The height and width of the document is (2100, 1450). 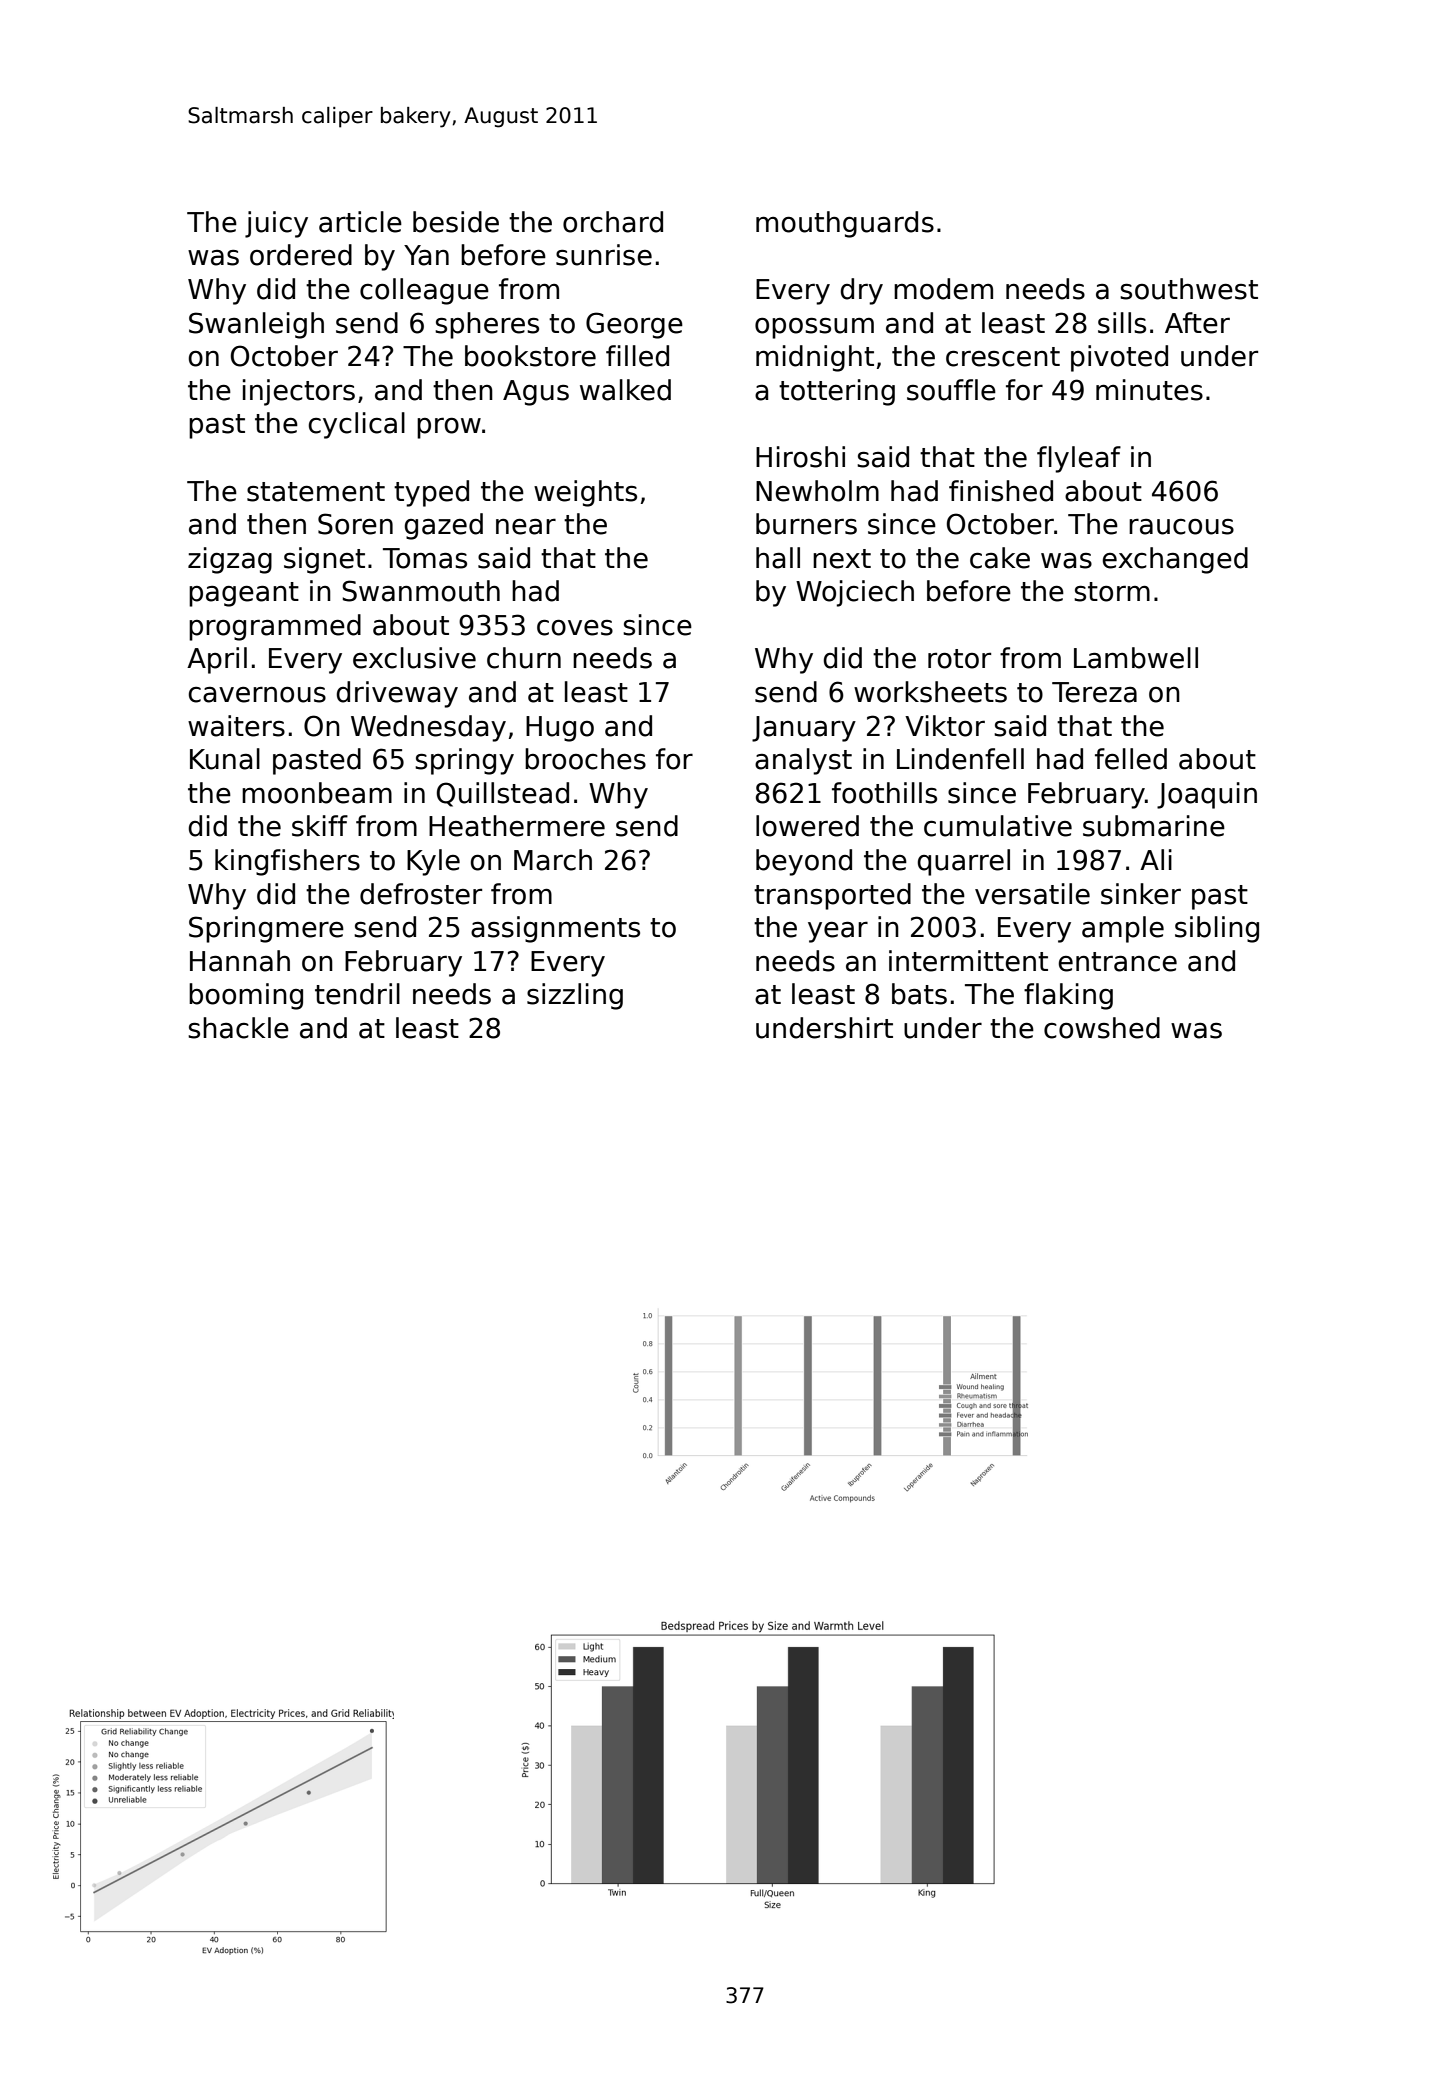 What do you see at coordinates (426, 255) in the document?
I see `Yan` at bounding box center [426, 255].
